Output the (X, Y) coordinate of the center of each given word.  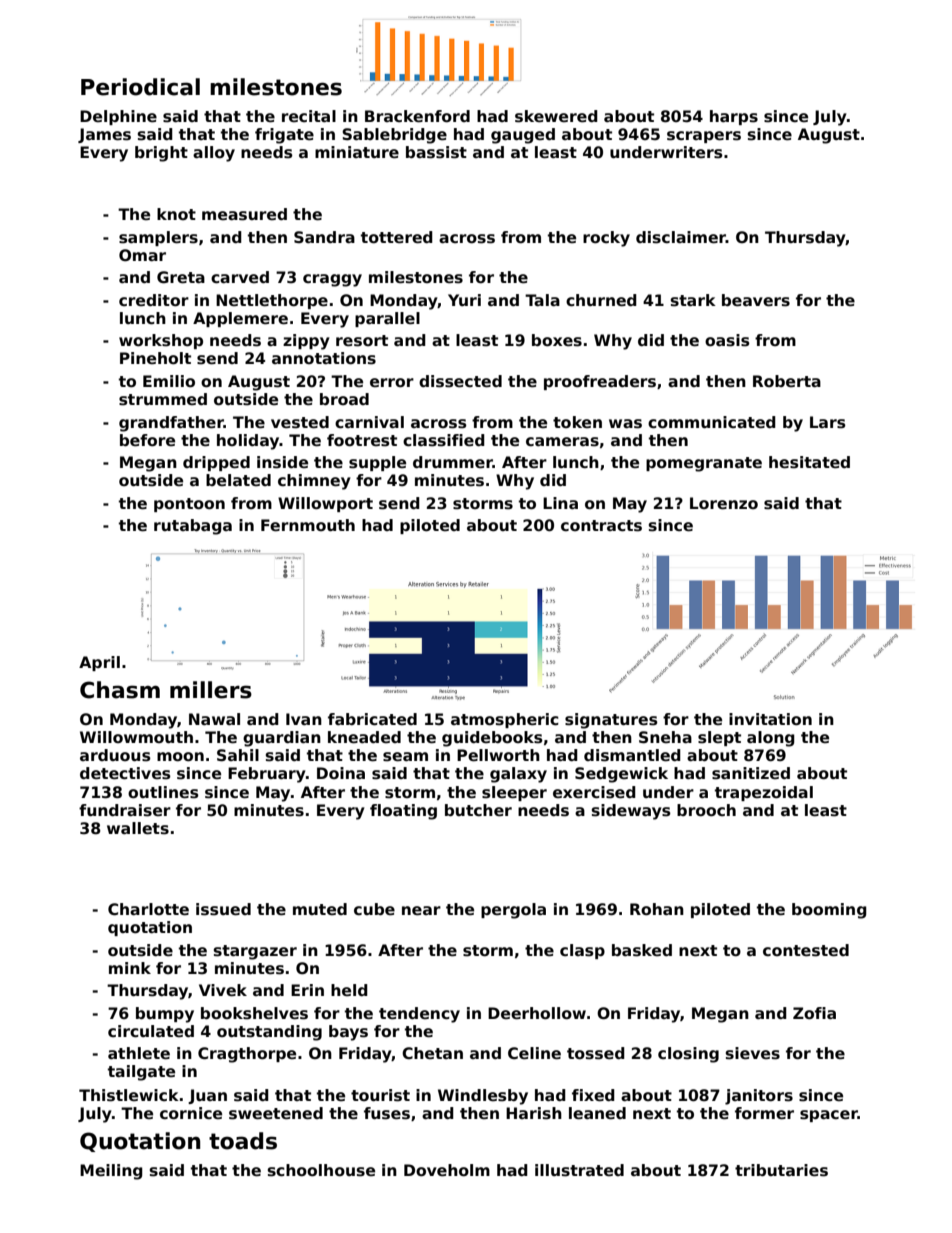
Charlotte (148, 909)
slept (719, 738)
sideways (631, 812)
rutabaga (193, 527)
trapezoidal (764, 793)
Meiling (111, 1172)
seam (405, 757)
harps (734, 117)
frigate (284, 136)
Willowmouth (136, 737)
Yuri (464, 300)
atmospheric (505, 720)
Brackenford (417, 116)
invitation (770, 719)
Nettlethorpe (272, 301)
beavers (756, 300)
